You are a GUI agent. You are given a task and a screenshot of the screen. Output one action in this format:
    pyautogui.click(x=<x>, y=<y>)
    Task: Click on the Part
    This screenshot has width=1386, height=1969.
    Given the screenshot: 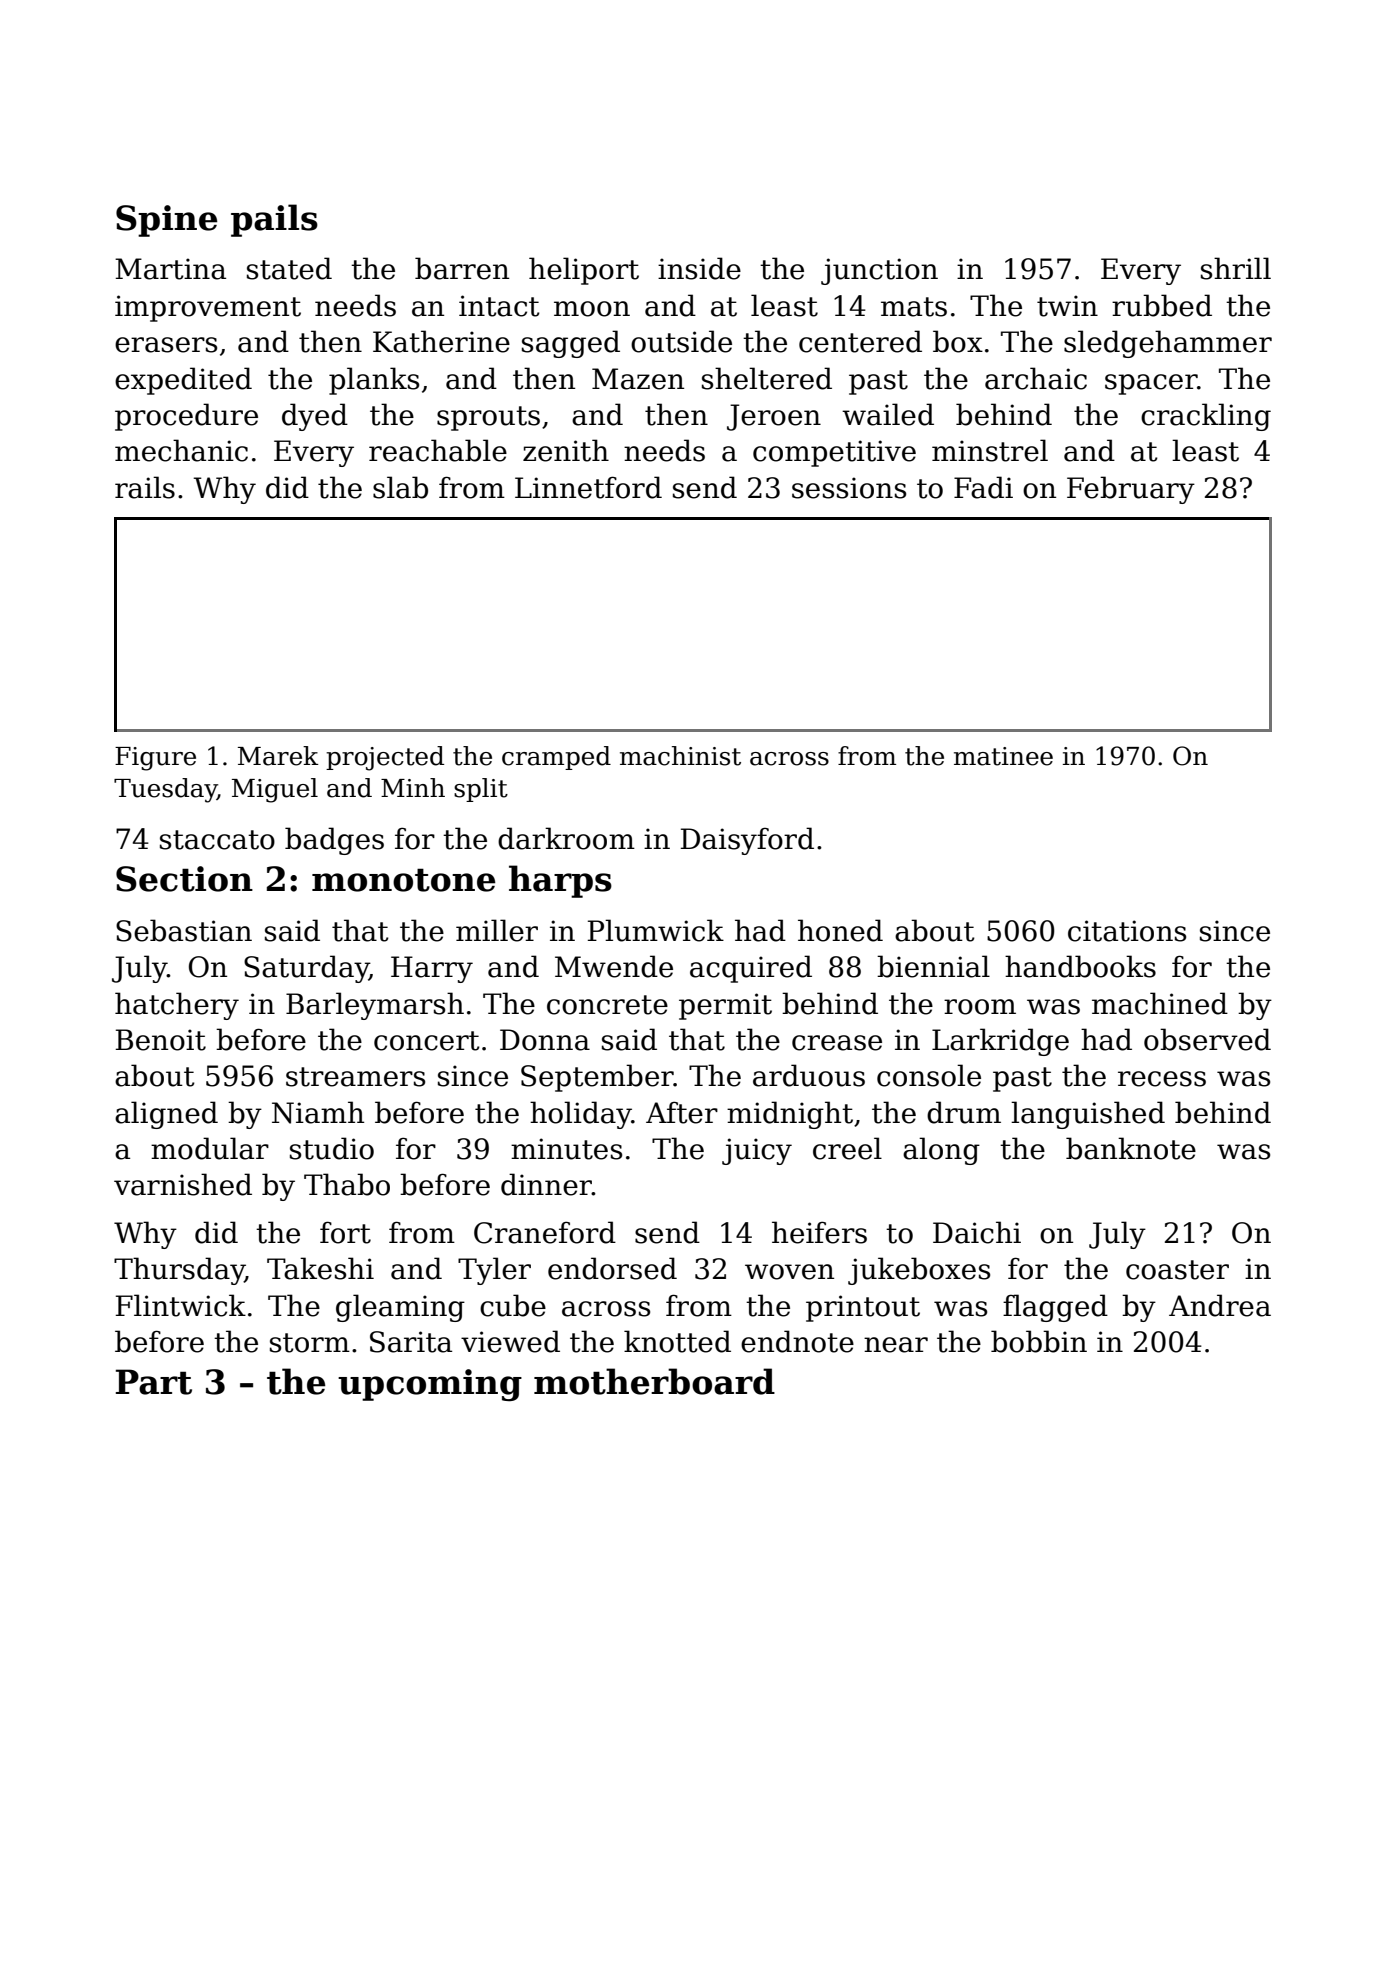 What is the action you would take?
    pyautogui.click(x=154, y=1382)
